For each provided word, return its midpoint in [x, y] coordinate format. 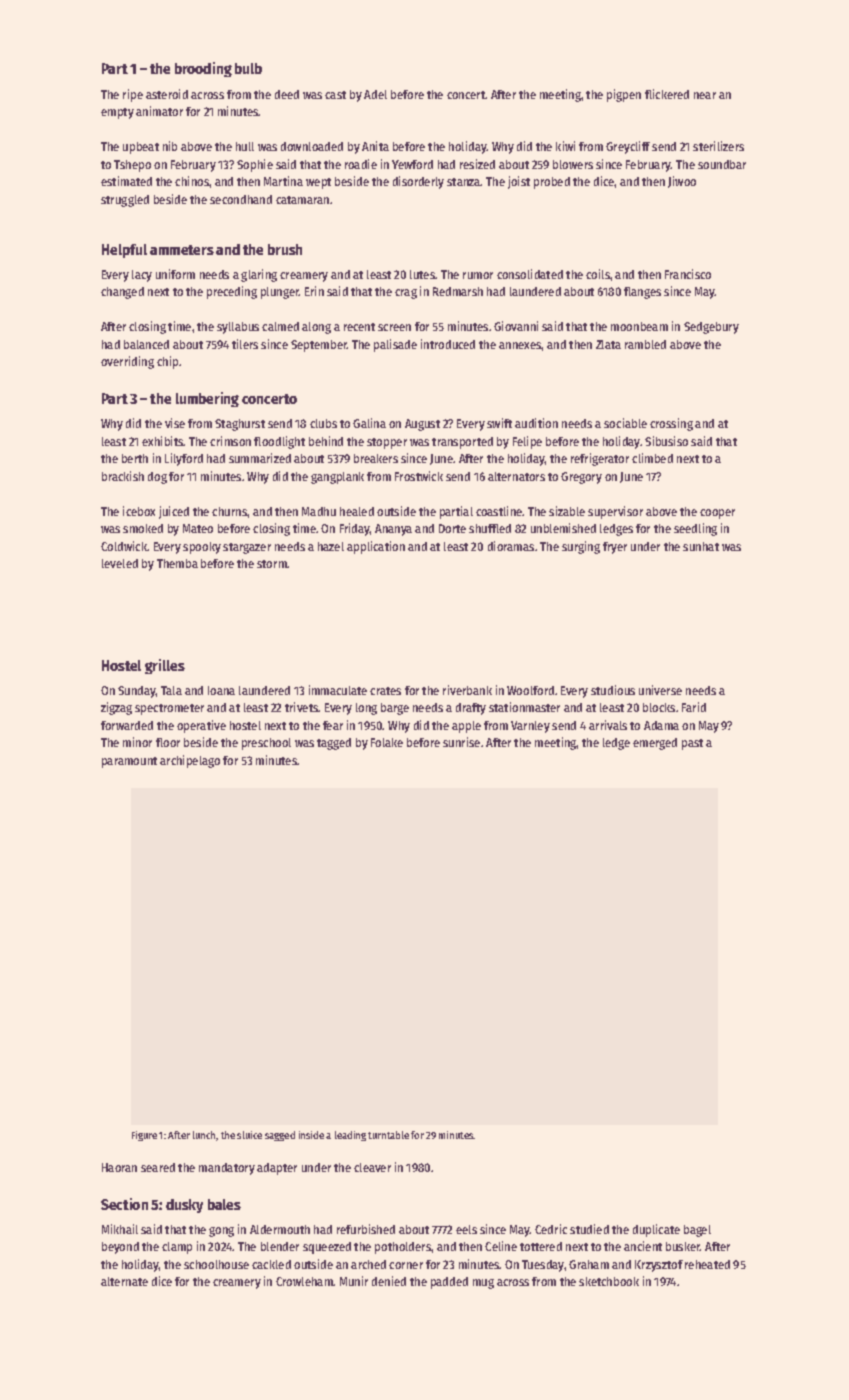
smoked [143, 528]
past [692, 744]
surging [581, 547]
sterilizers [718, 146]
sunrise [461, 742]
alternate [124, 1281]
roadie [361, 164]
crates [385, 691]
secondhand [241, 199]
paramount [129, 762]
